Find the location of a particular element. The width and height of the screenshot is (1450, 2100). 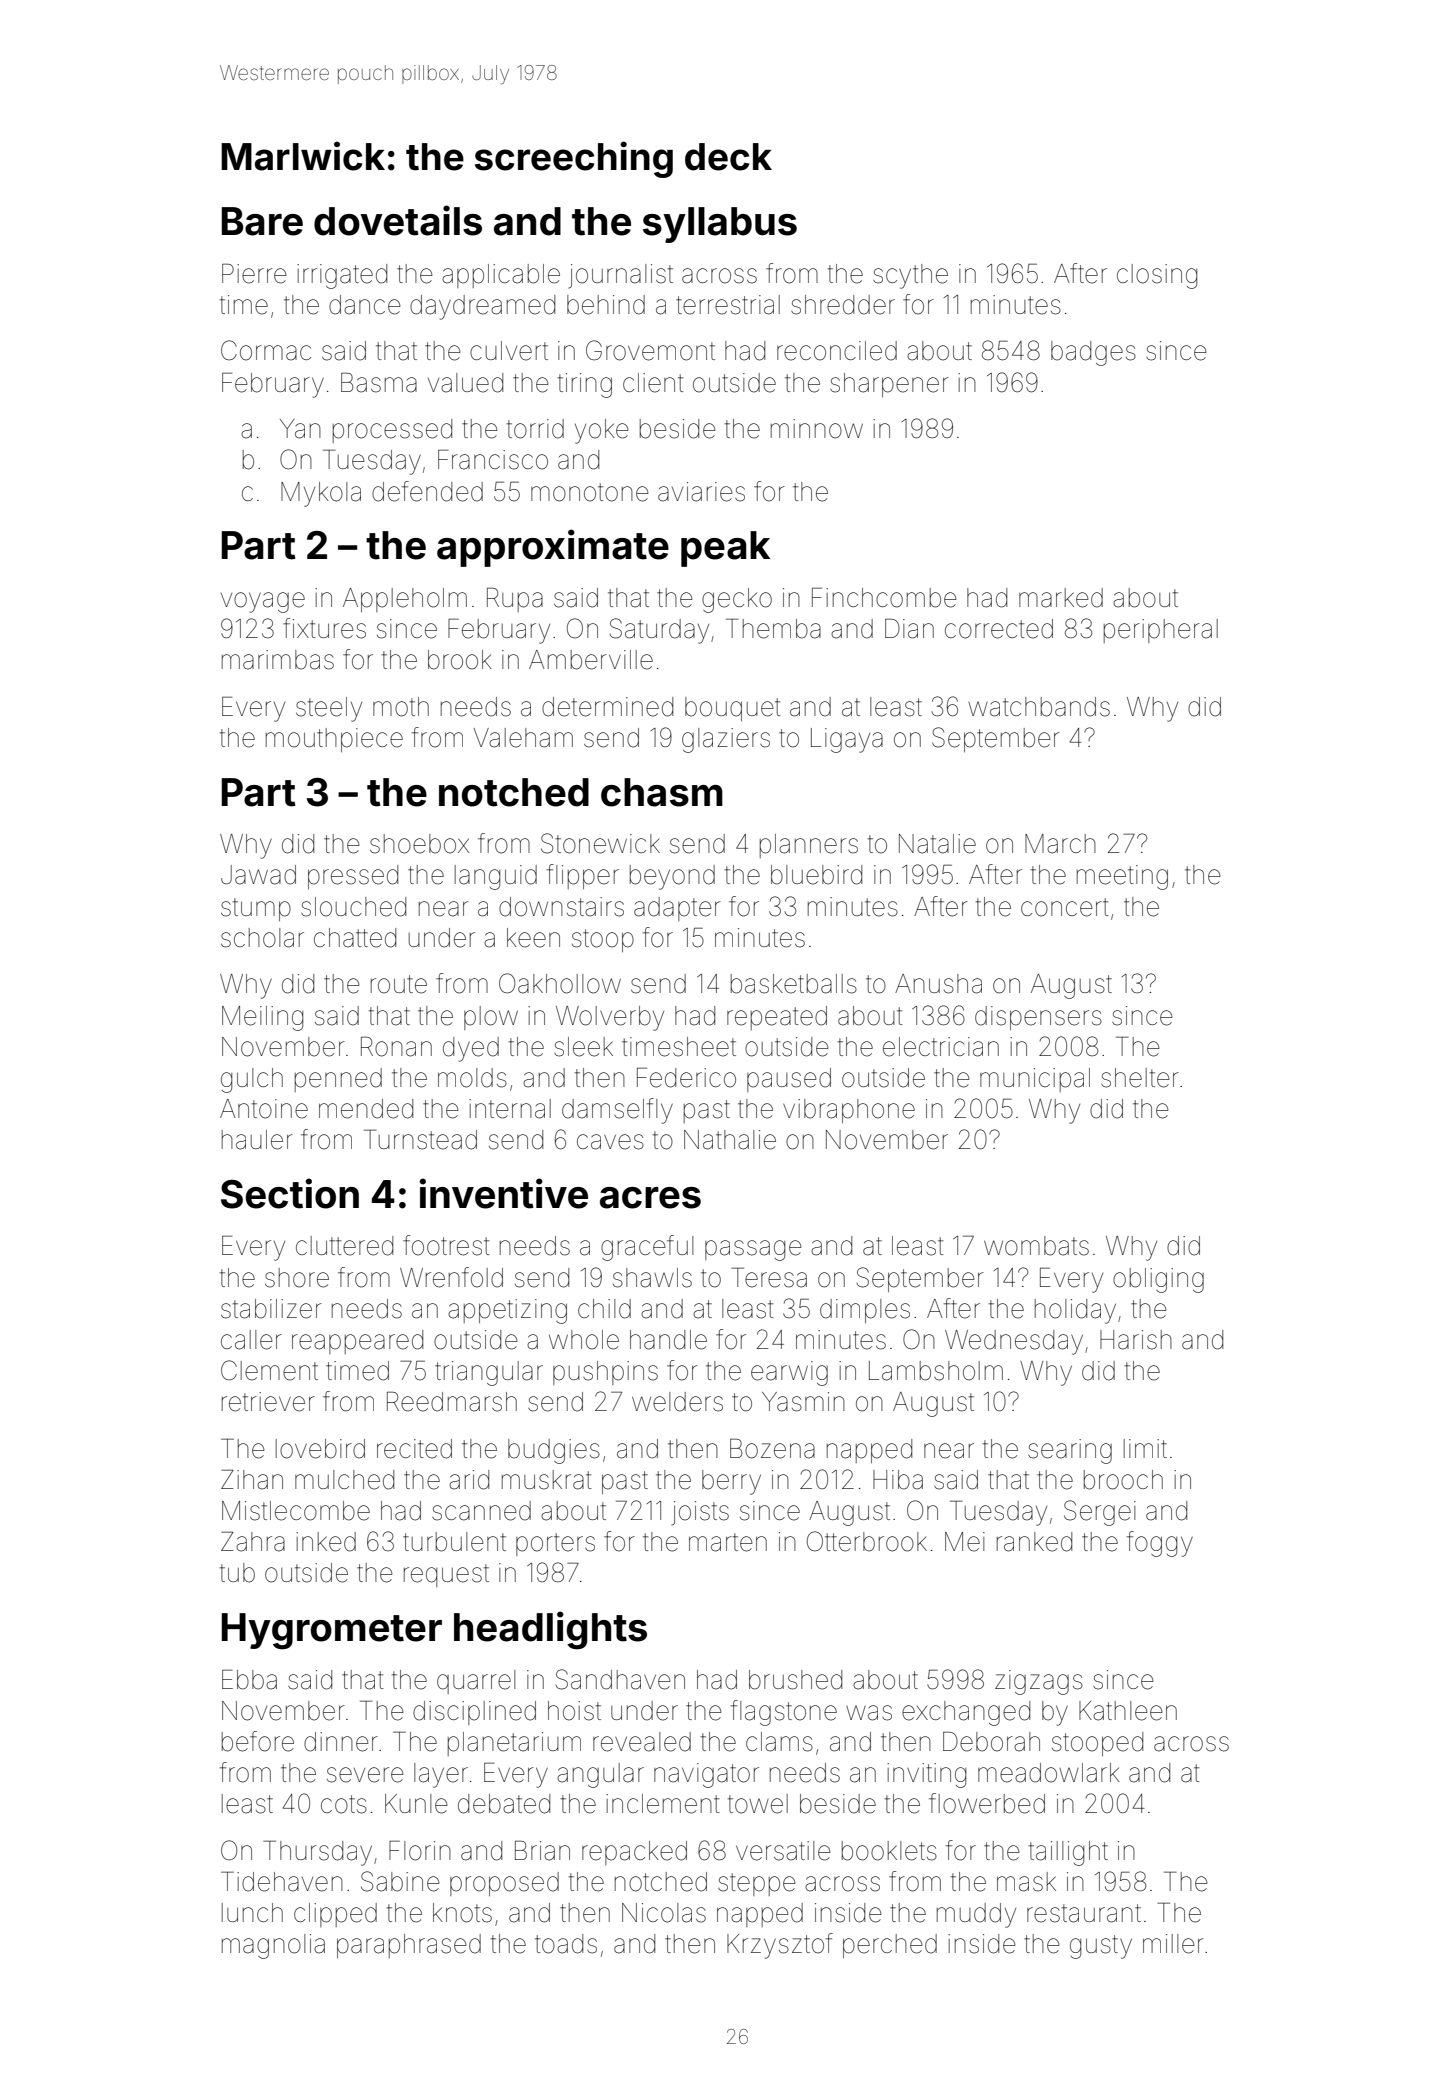

plow is located at coordinates (491, 1018).
